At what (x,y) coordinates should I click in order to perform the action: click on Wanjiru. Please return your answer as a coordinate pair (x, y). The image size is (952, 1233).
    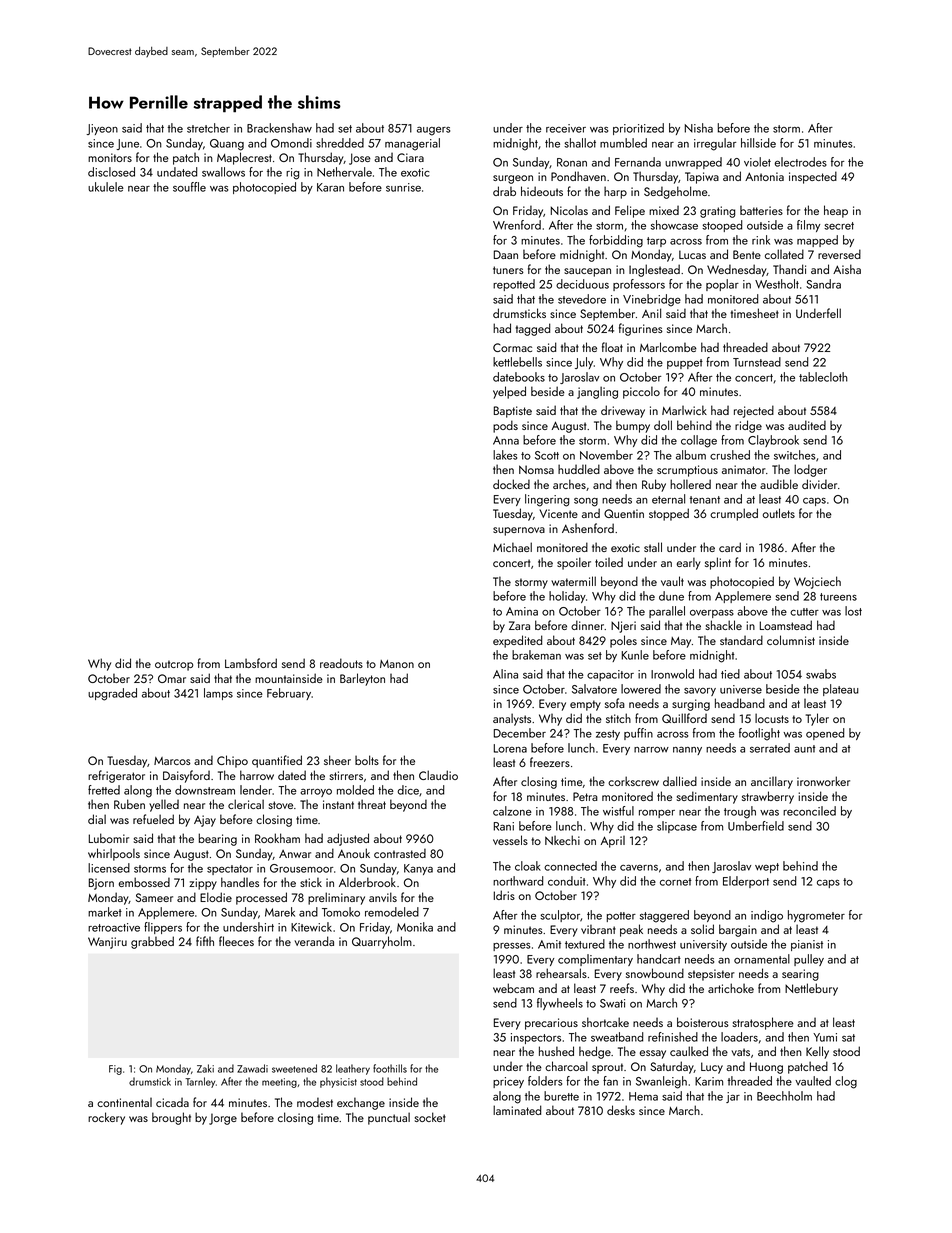
    Looking at the image, I should click on (107, 943).
